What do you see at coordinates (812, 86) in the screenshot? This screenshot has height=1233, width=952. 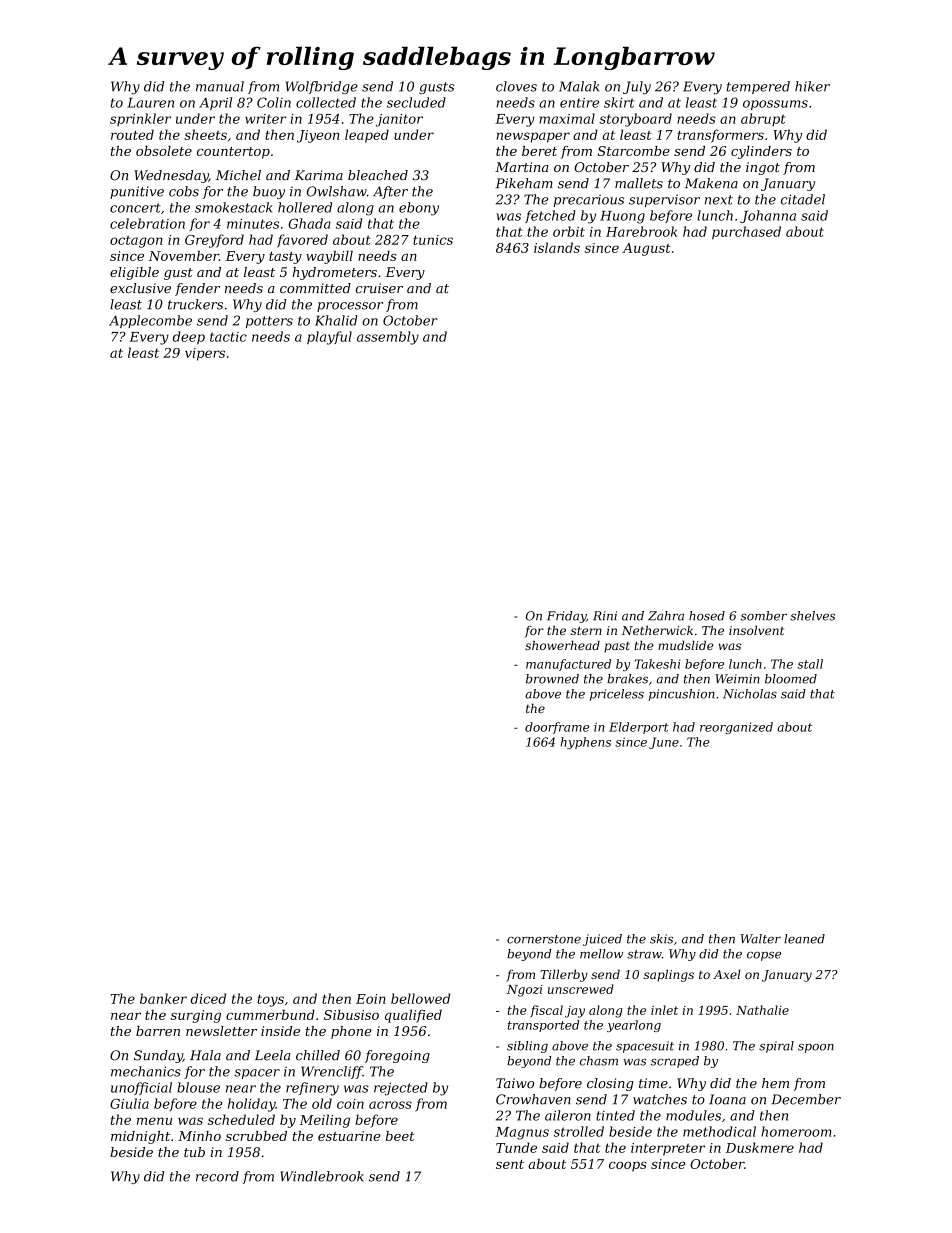 I see `hiker` at bounding box center [812, 86].
